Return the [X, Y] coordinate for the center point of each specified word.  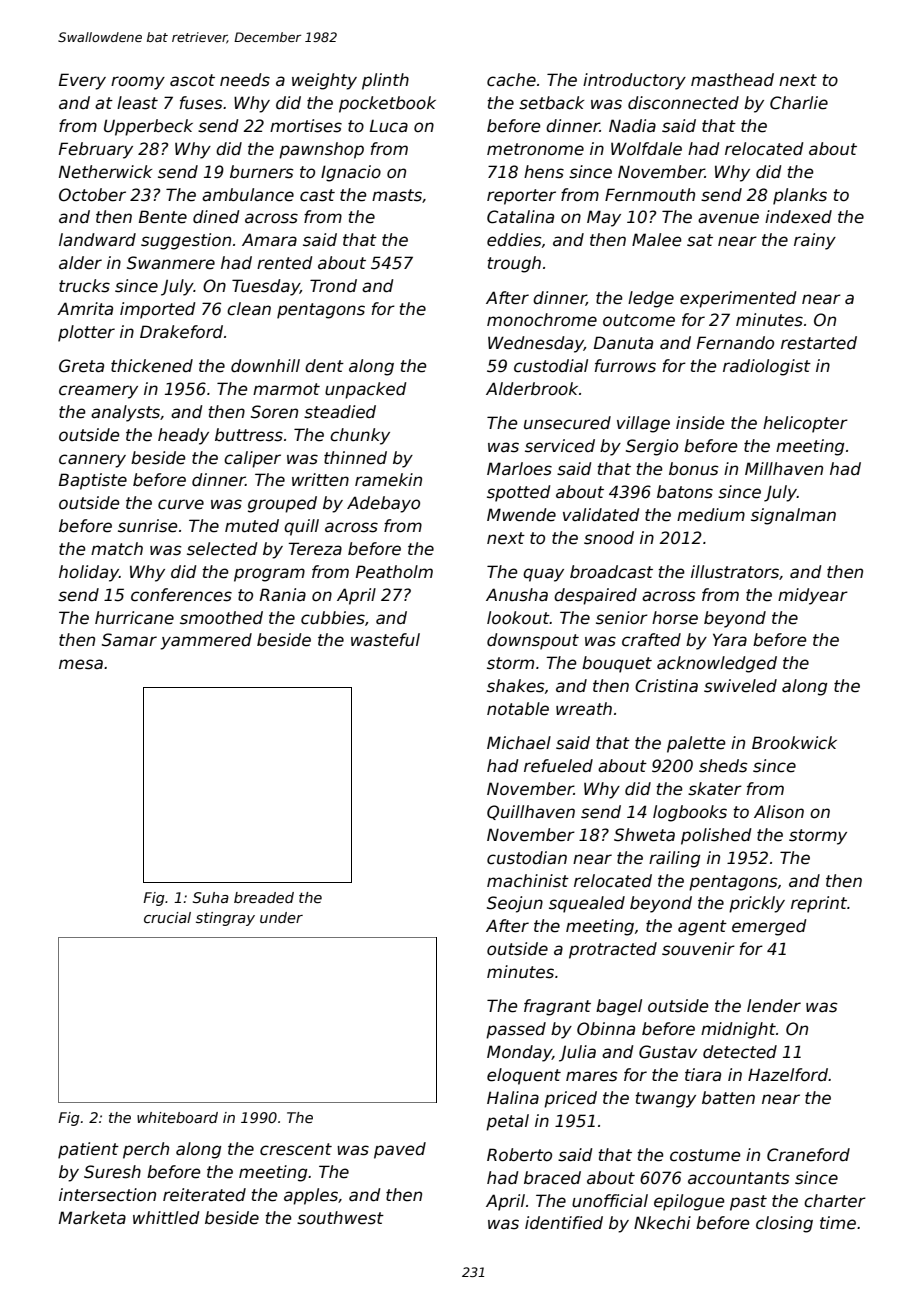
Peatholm [394, 572]
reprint [819, 904]
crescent [296, 1149]
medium [711, 515]
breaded [264, 897]
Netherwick [106, 172]
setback [552, 103]
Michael [519, 743]
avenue [728, 218]
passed [516, 1030]
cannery [92, 461]
